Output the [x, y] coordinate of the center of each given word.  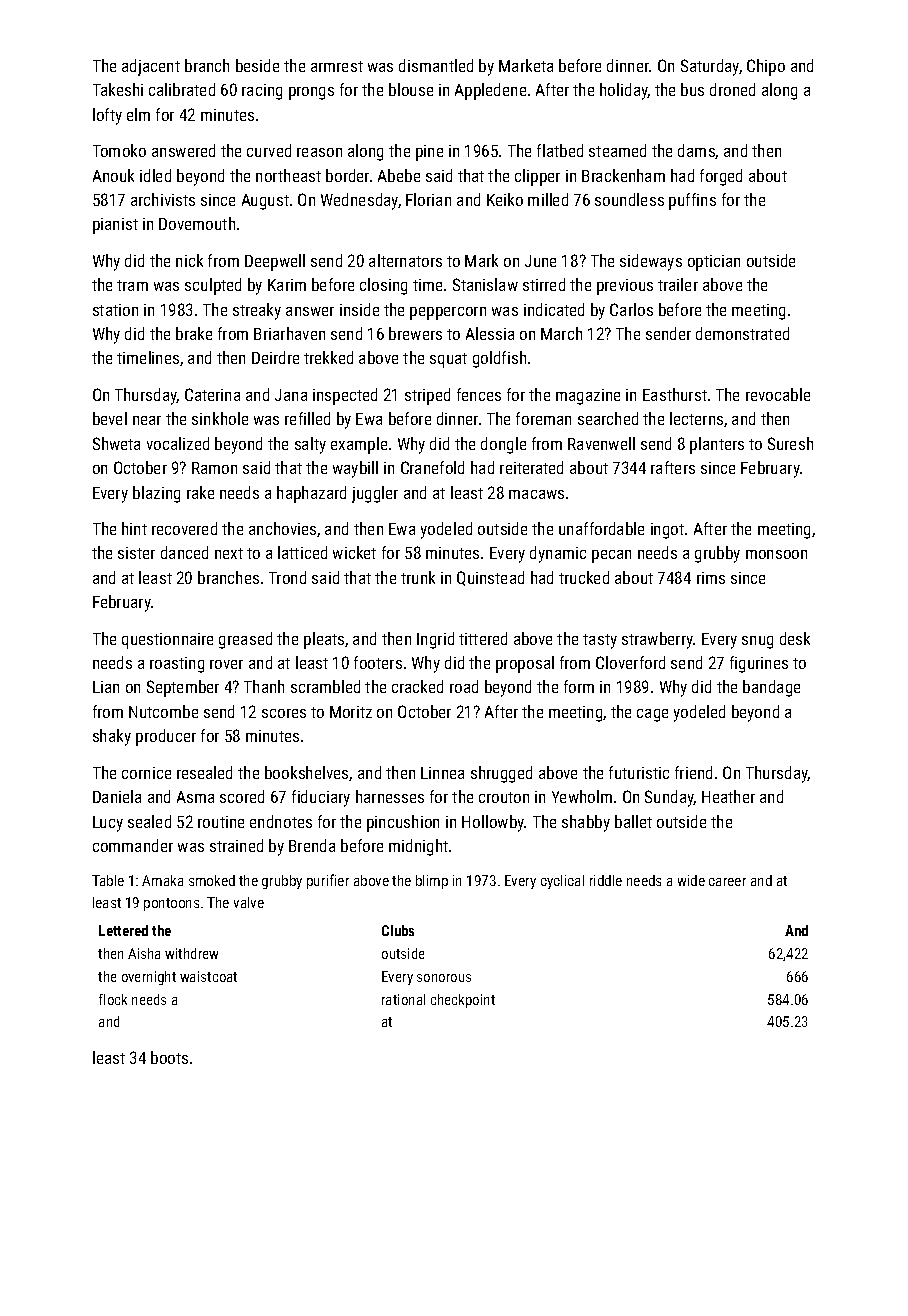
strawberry [658, 640]
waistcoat [208, 976]
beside [257, 65]
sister [136, 553]
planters [717, 445]
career [727, 882]
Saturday [710, 67]
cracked [417, 686]
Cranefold [432, 467]
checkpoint [463, 1001]
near [147, 420]
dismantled [436, 65]
